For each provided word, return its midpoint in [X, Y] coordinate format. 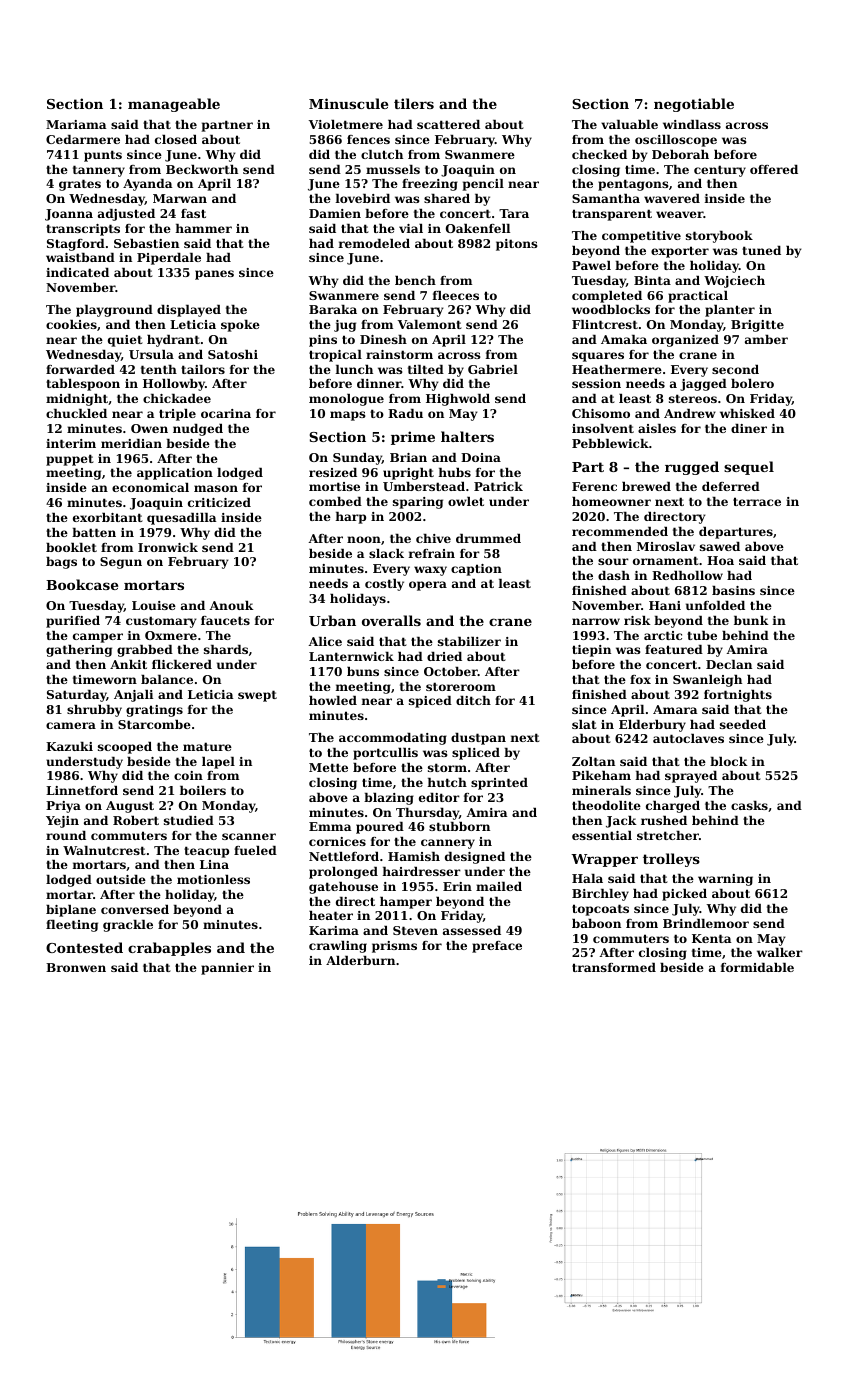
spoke [240, 326]
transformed [614, 967]
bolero [752, 383]
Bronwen [76, 967]
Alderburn [360, 960]
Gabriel [493, 369]
